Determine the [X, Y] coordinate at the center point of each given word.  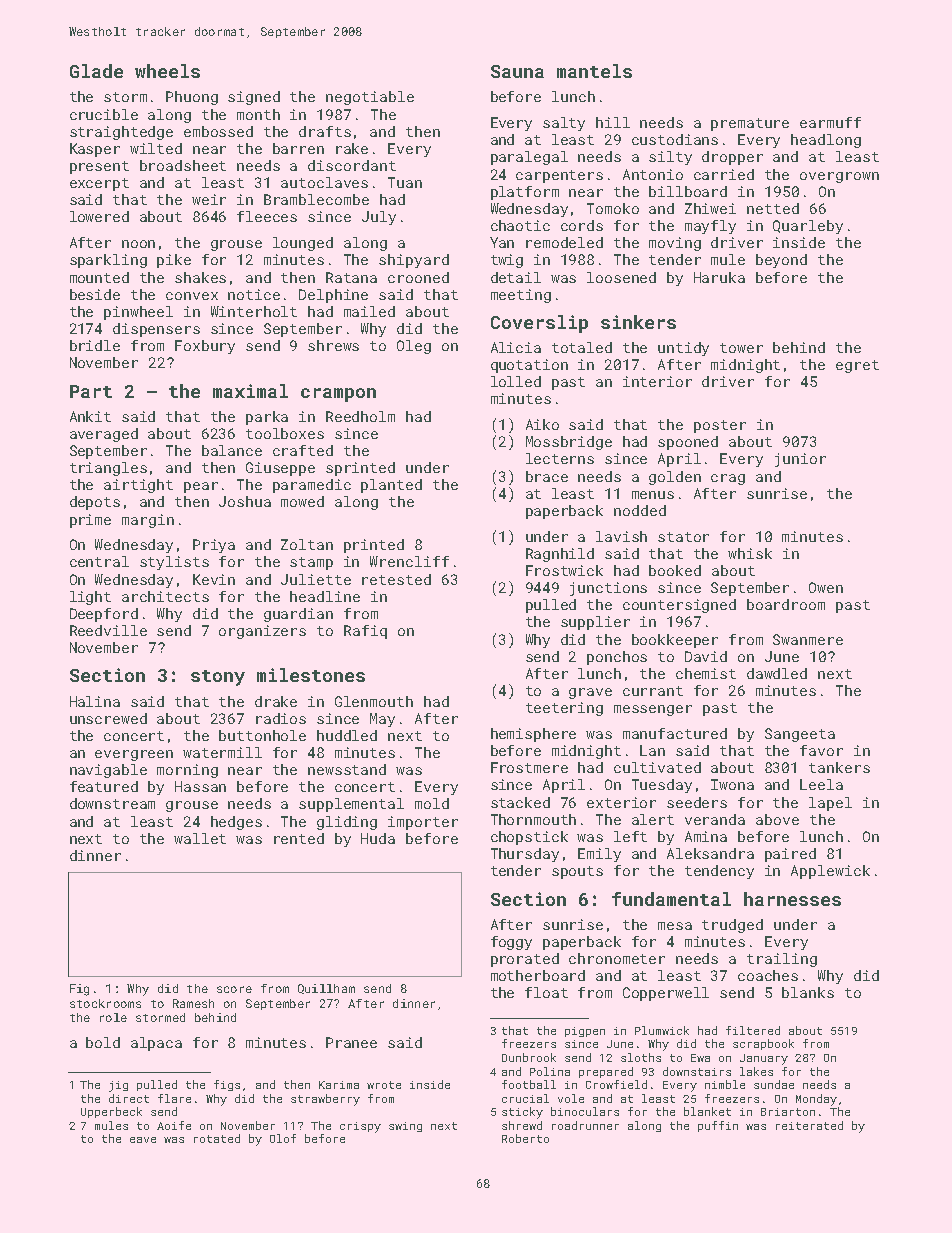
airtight [138, 486]
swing [405, 1127]
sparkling [108, 261]
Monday [816, 1100]
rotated [217, 1138]
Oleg [414, 347]
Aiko [542, 424]
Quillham [326, 989]
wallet [200, 838]
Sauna [517, 71]
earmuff [830, 122]
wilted [156, 148]
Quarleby [808, 227]
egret [857, 366]
